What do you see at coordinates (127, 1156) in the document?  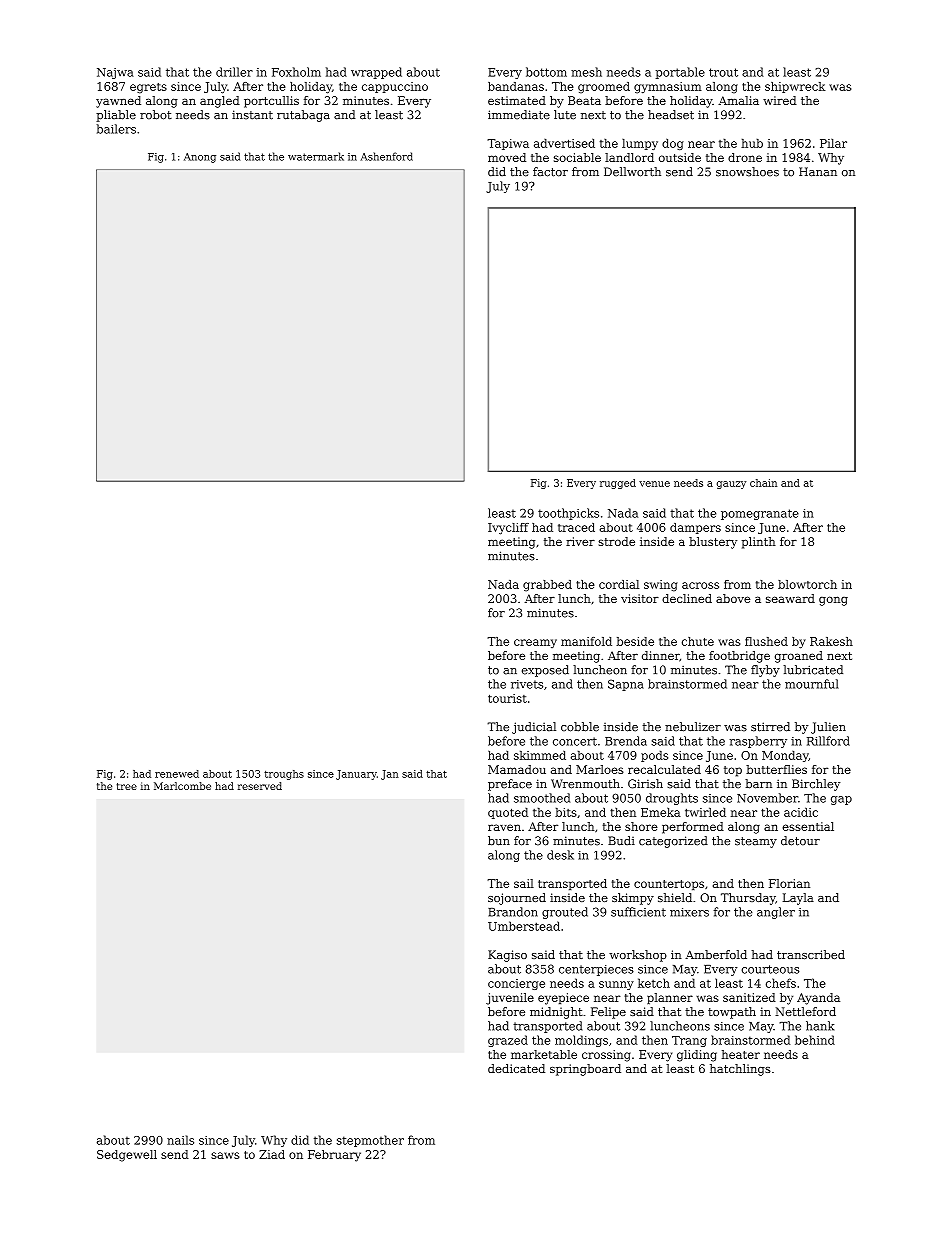 I see `Sedgewell` at bounding box center [127, 1156].
